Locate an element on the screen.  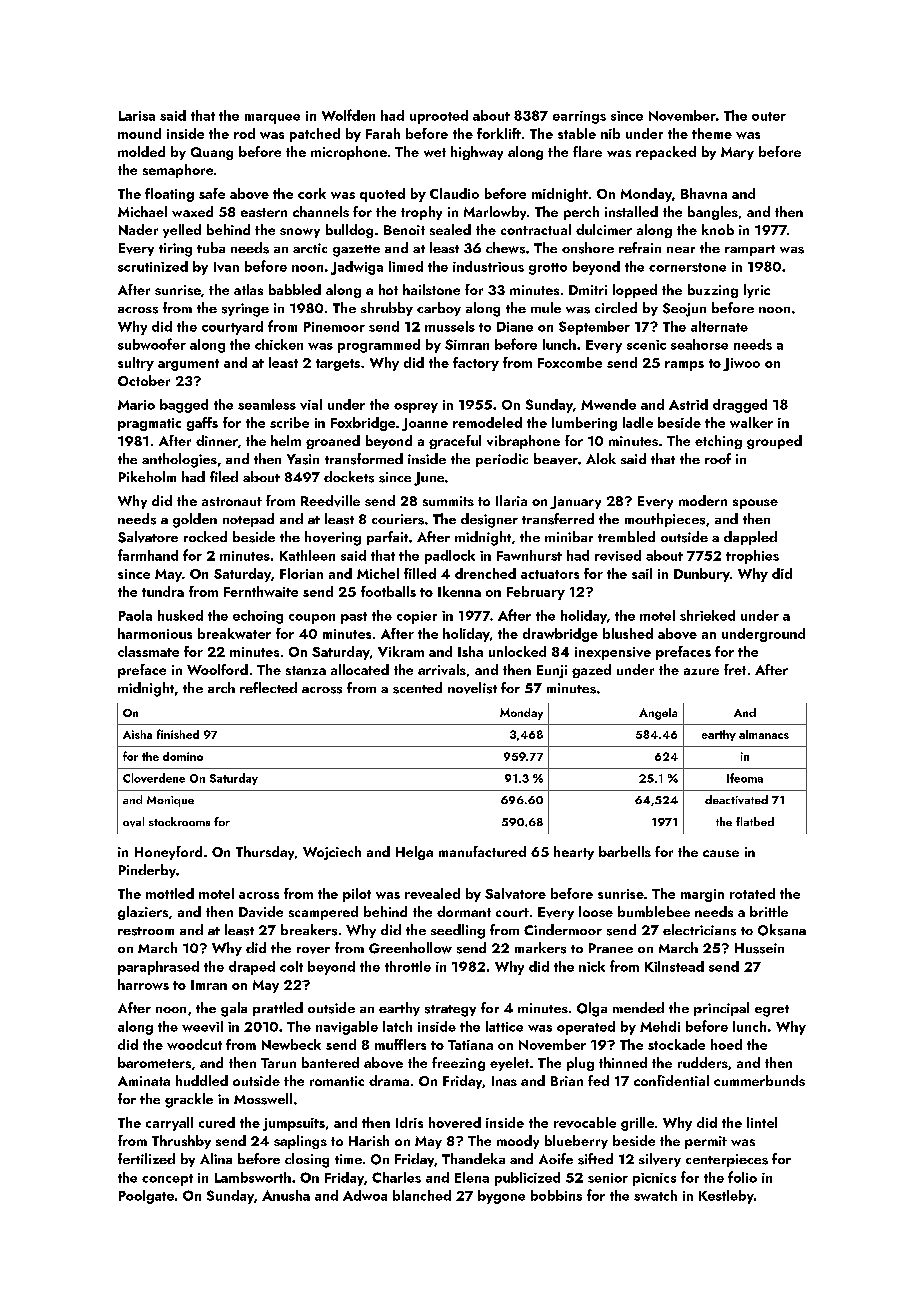
scented is located at coordinates (417, 688).
